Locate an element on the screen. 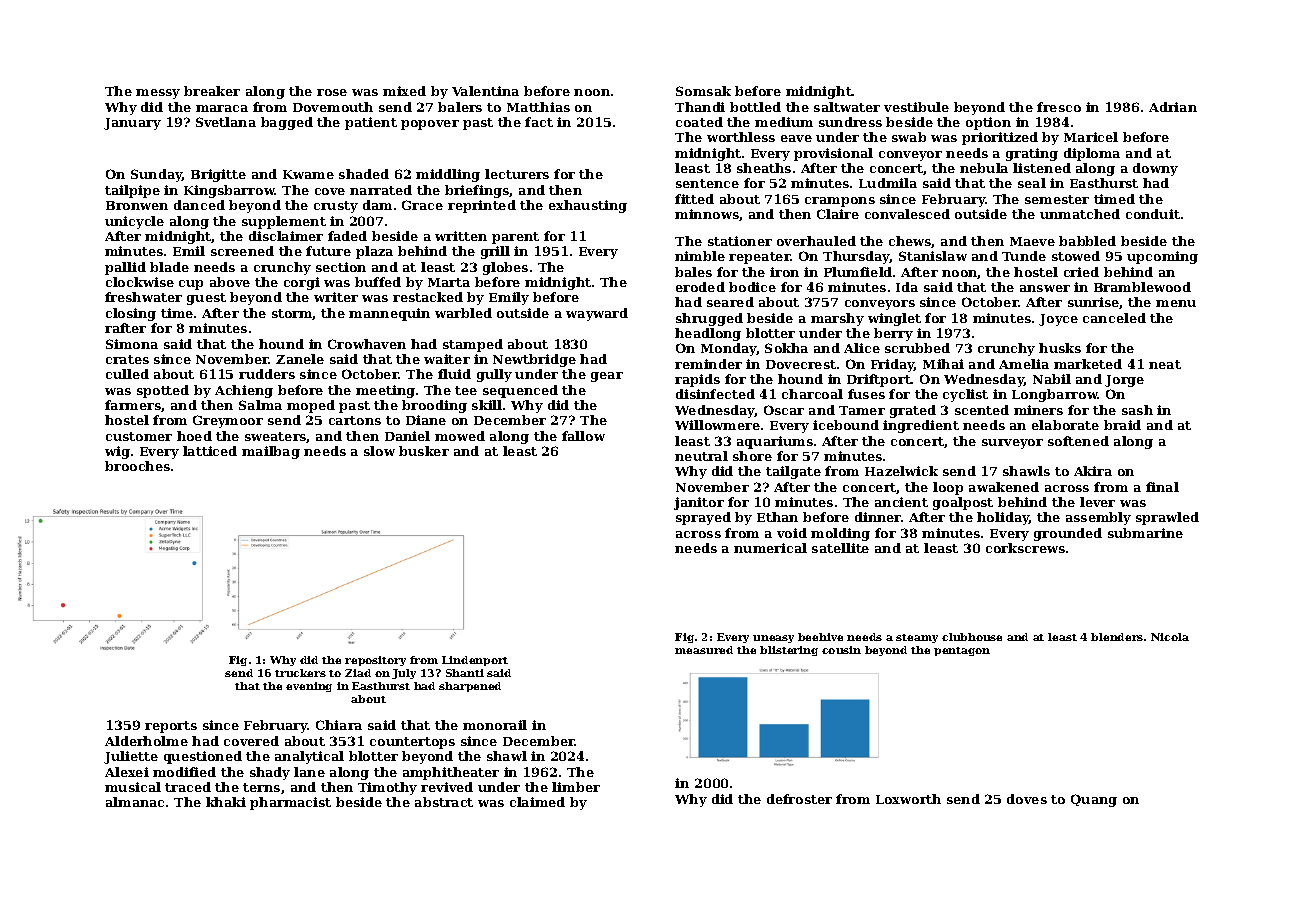  fluid is located at coordinates (454, 374).
